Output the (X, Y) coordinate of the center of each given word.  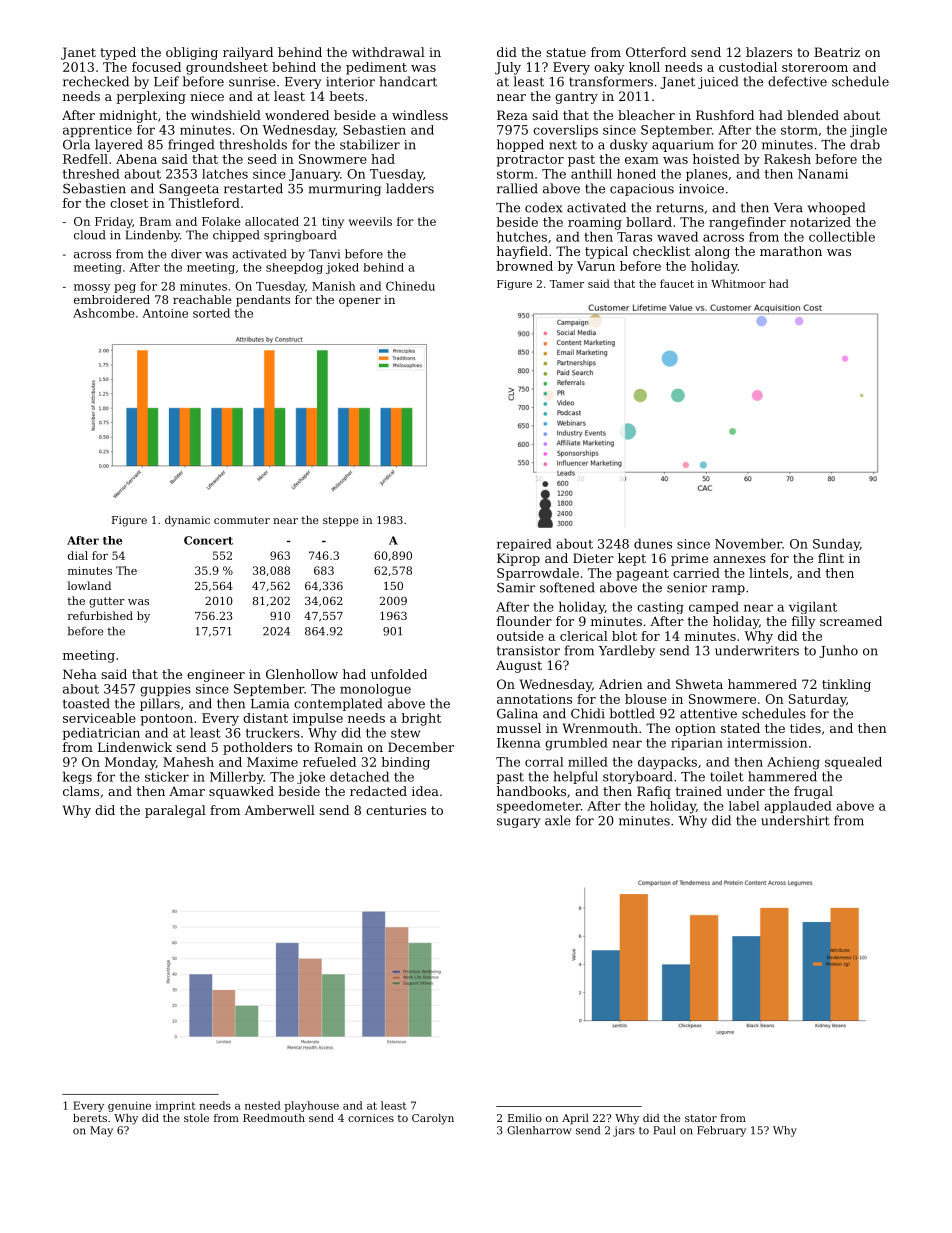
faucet (677, 283)
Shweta (699, 684)
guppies (165, 690)
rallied (517, 188)
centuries (396, 810)
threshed (91, 174)
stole (196, 1118)
